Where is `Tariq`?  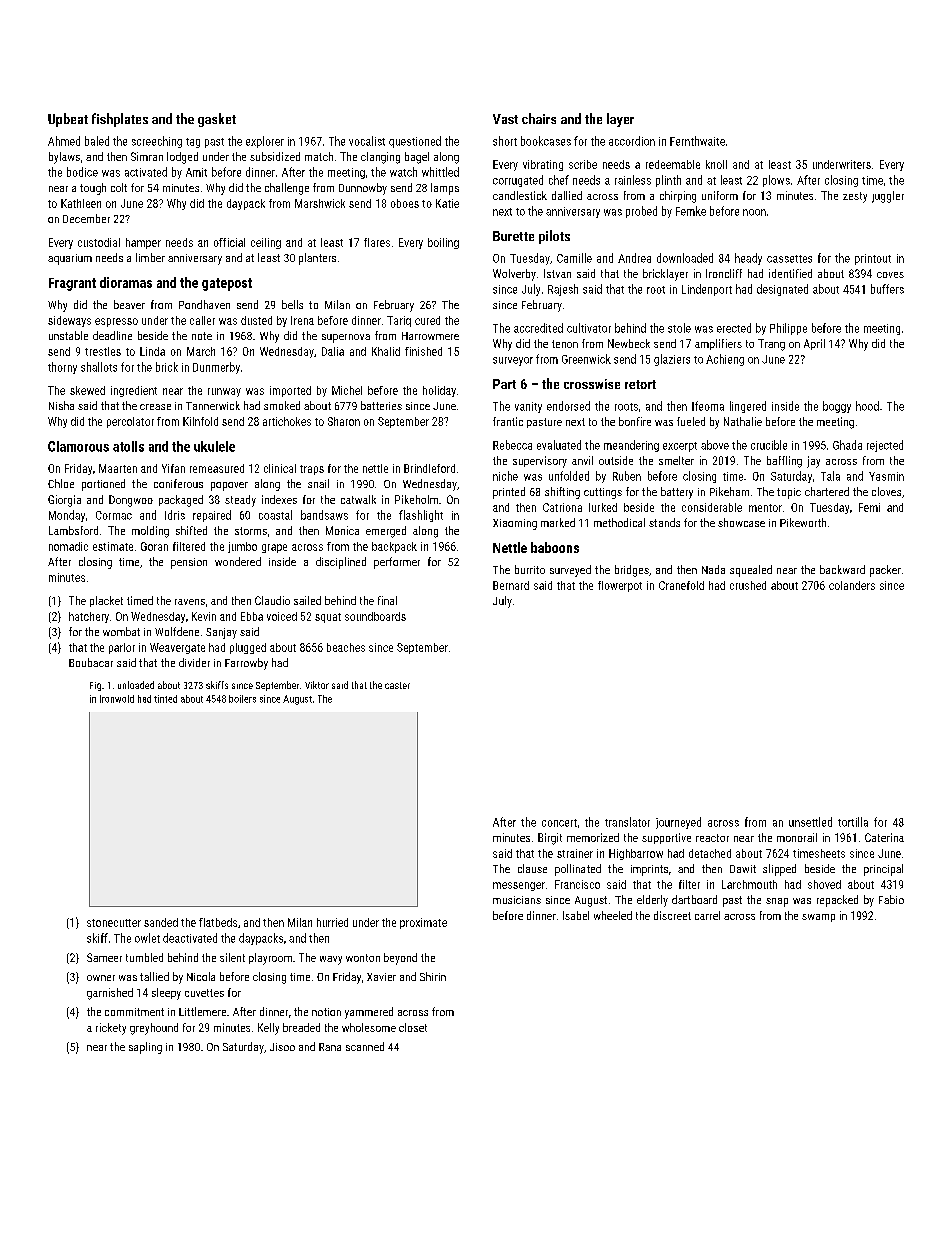 Tariq is located at coordinates (399, 321).
